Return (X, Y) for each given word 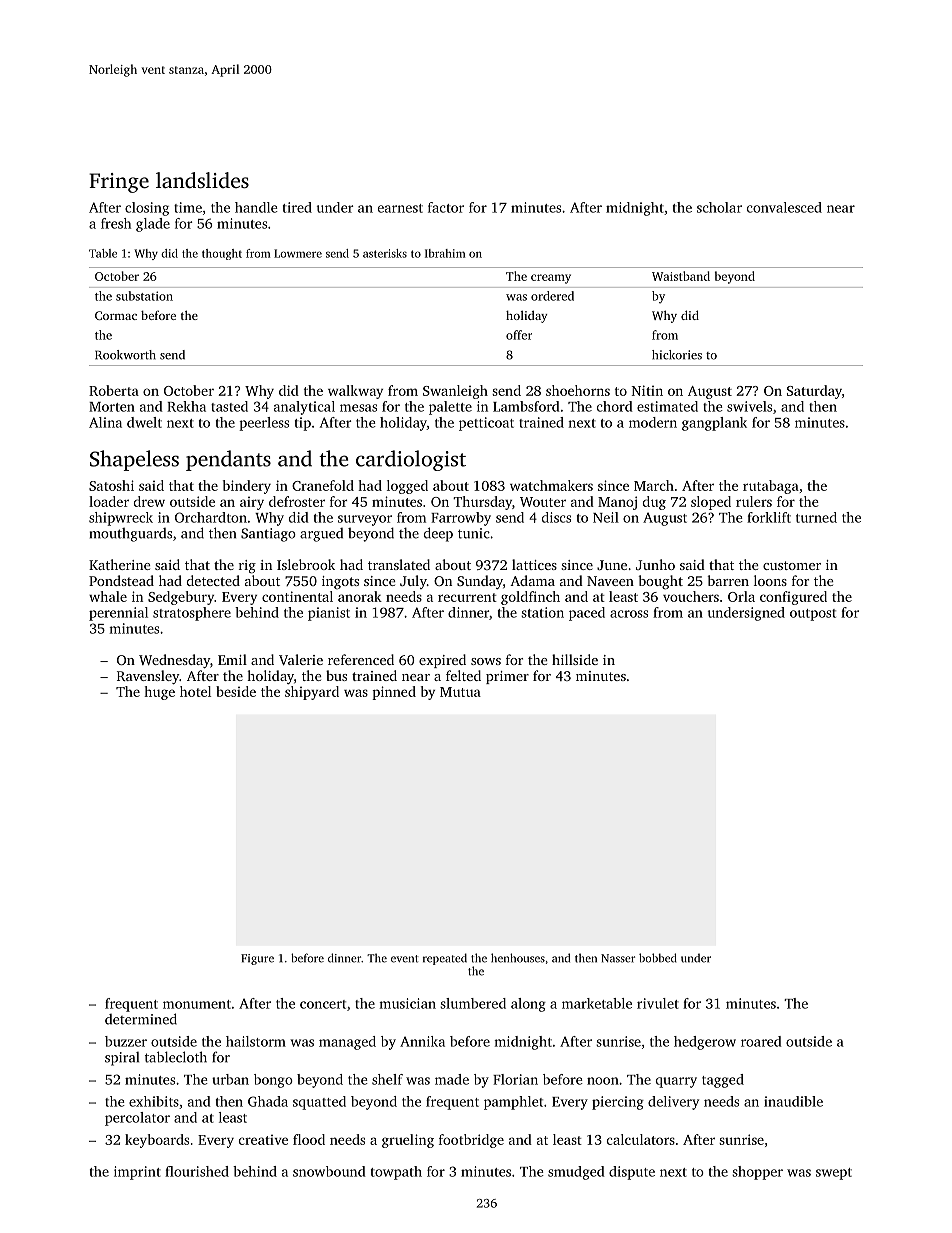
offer (519, 335)
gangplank (714, 424)
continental (297, 596)
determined (141, 1019)
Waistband (681, 276)
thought (222, 254)
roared (761, 1041)
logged (407, 487)
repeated (445, 959)
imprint (137, 1173)
